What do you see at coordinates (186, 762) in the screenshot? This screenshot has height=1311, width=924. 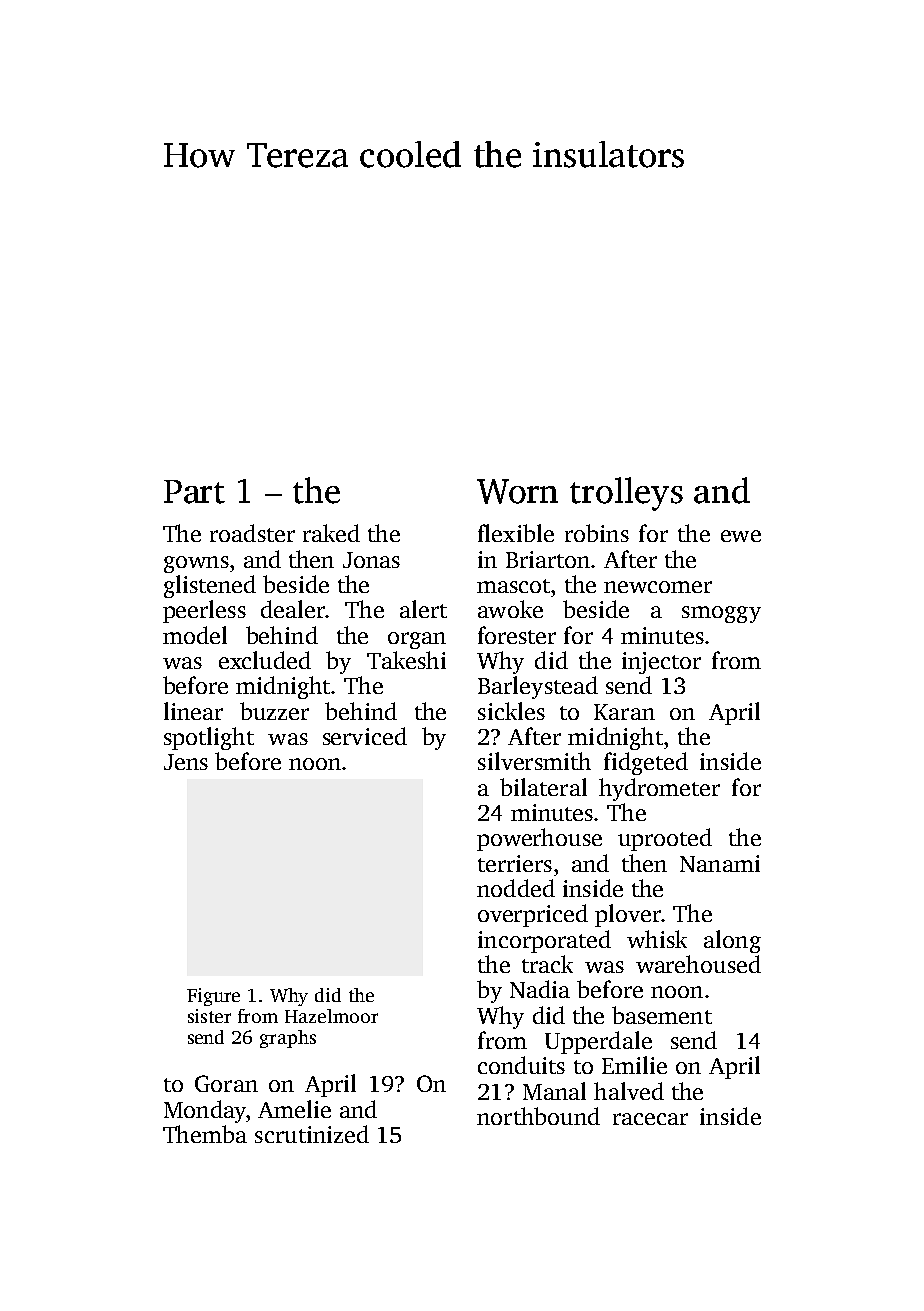 I see `Jens` at bounding box center [186, 762].
